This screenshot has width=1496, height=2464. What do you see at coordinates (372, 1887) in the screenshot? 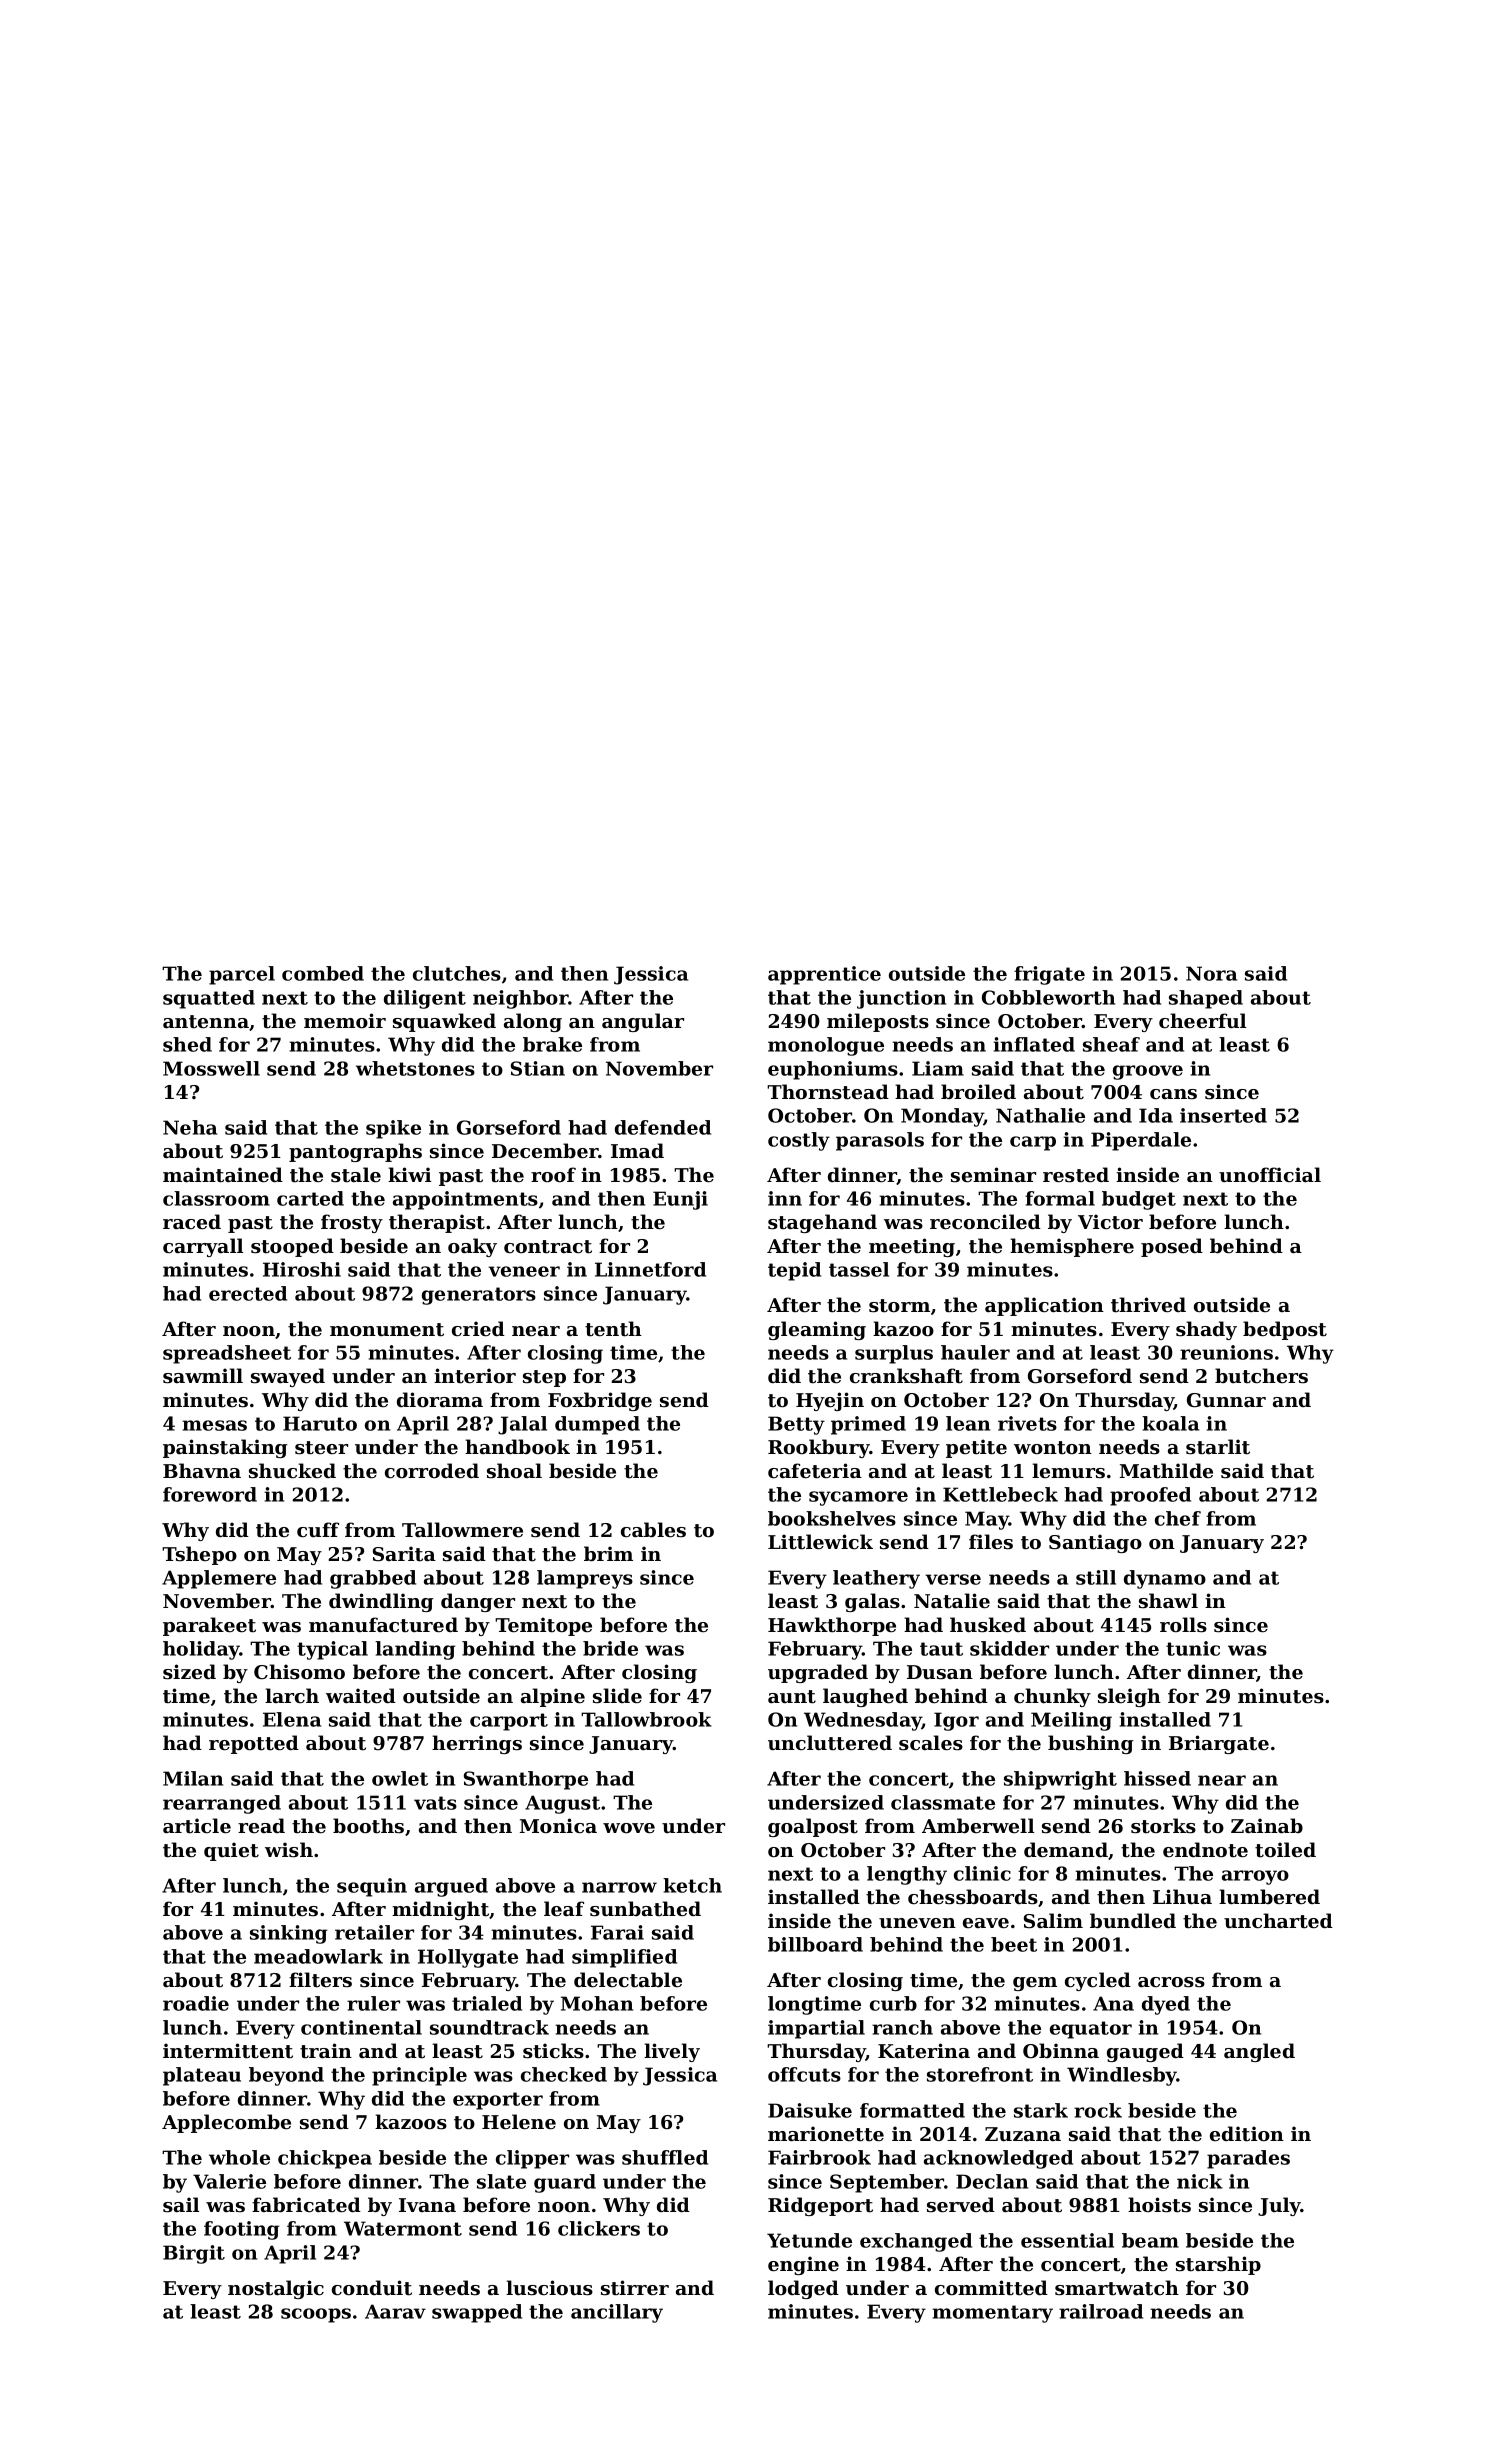
I see `sequin` at bounding box center [372, 1887].
